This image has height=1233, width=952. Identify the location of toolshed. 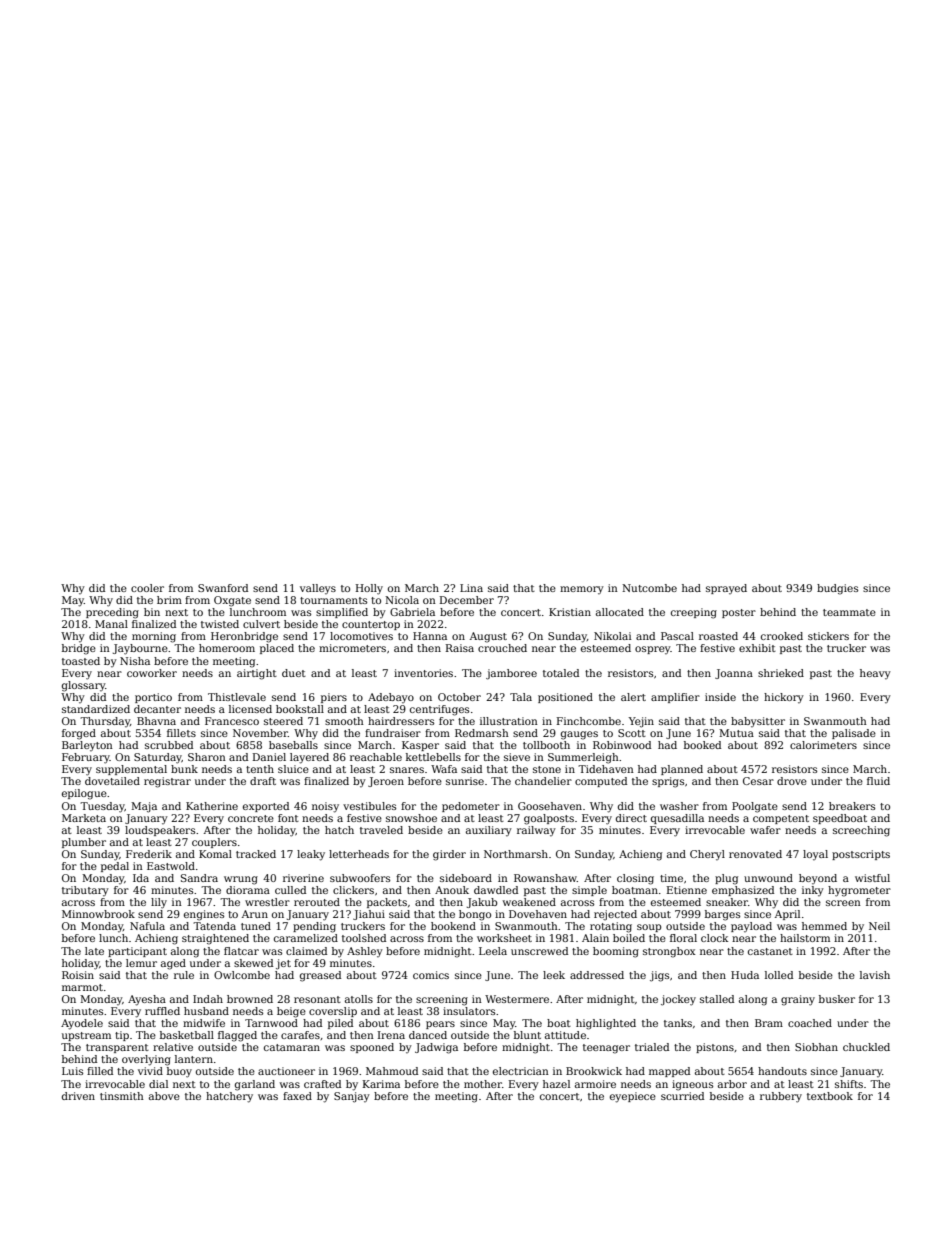
(364, 938).
